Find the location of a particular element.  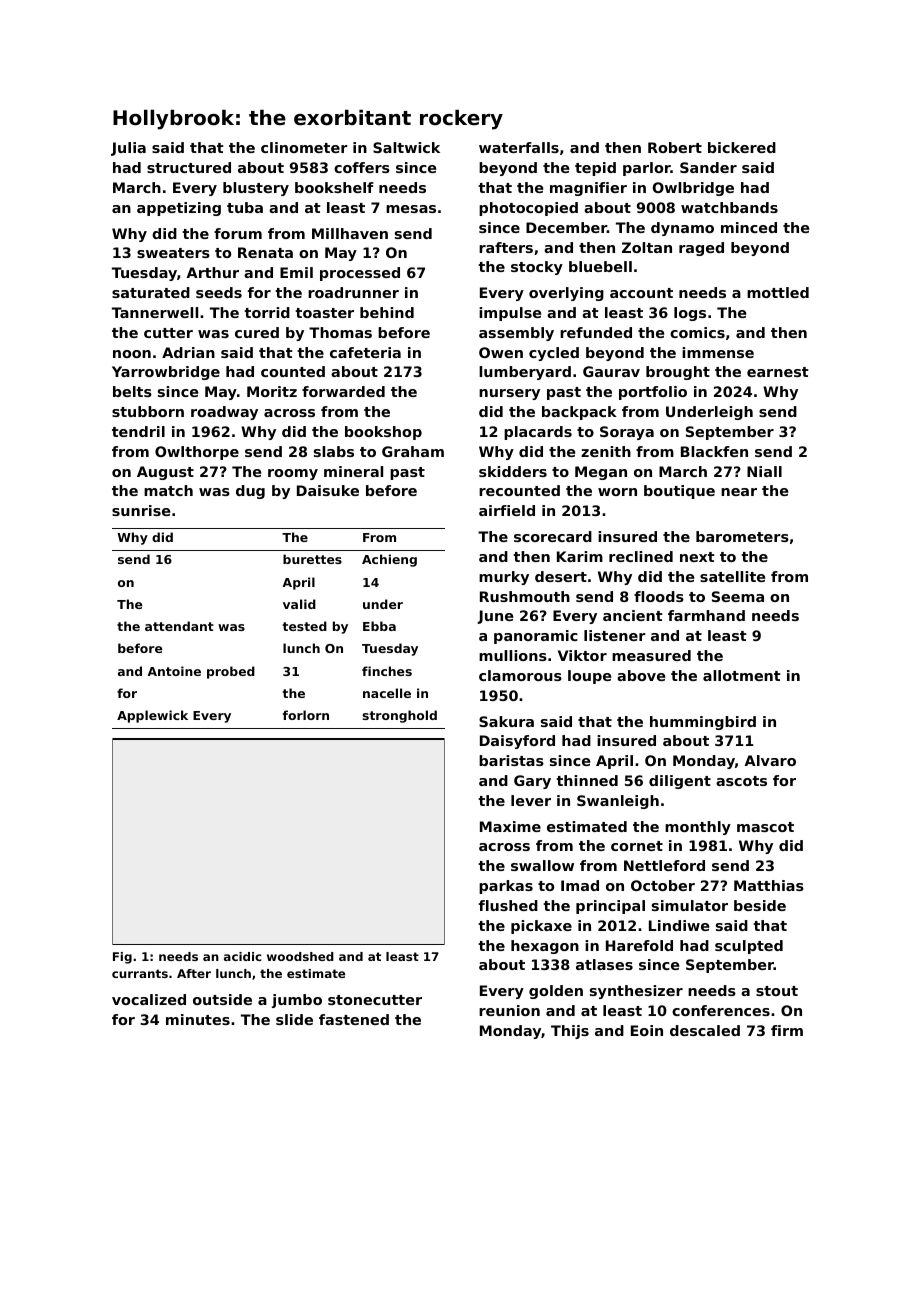

cycled is located at coordinates (554, 354).
